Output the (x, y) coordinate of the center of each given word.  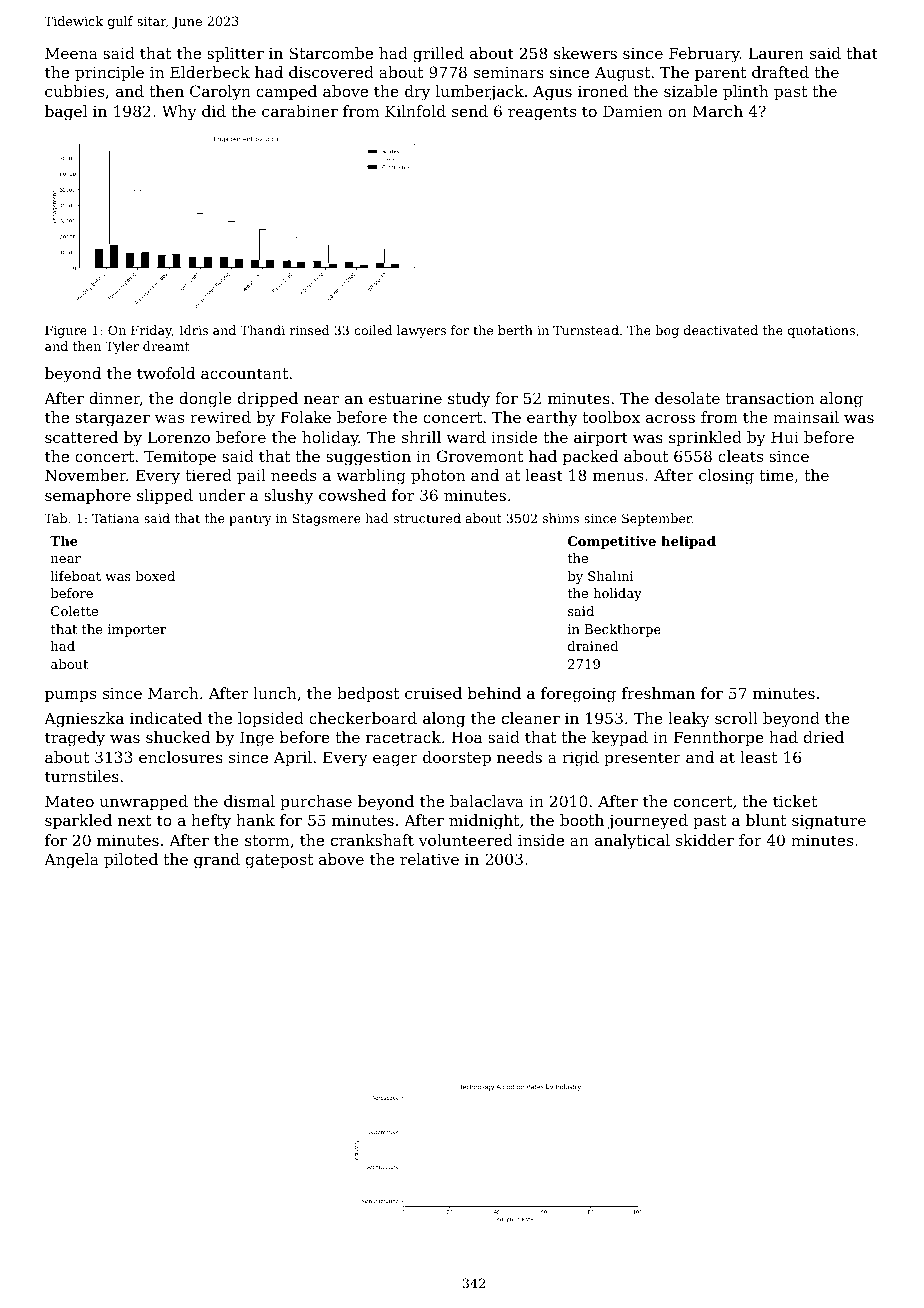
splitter (235, 54)
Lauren (776, 53)
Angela (71, 861)
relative (429, 859)
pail (251, 476)
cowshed (352, 495)
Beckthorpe (623, 630)
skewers (585, 53)
